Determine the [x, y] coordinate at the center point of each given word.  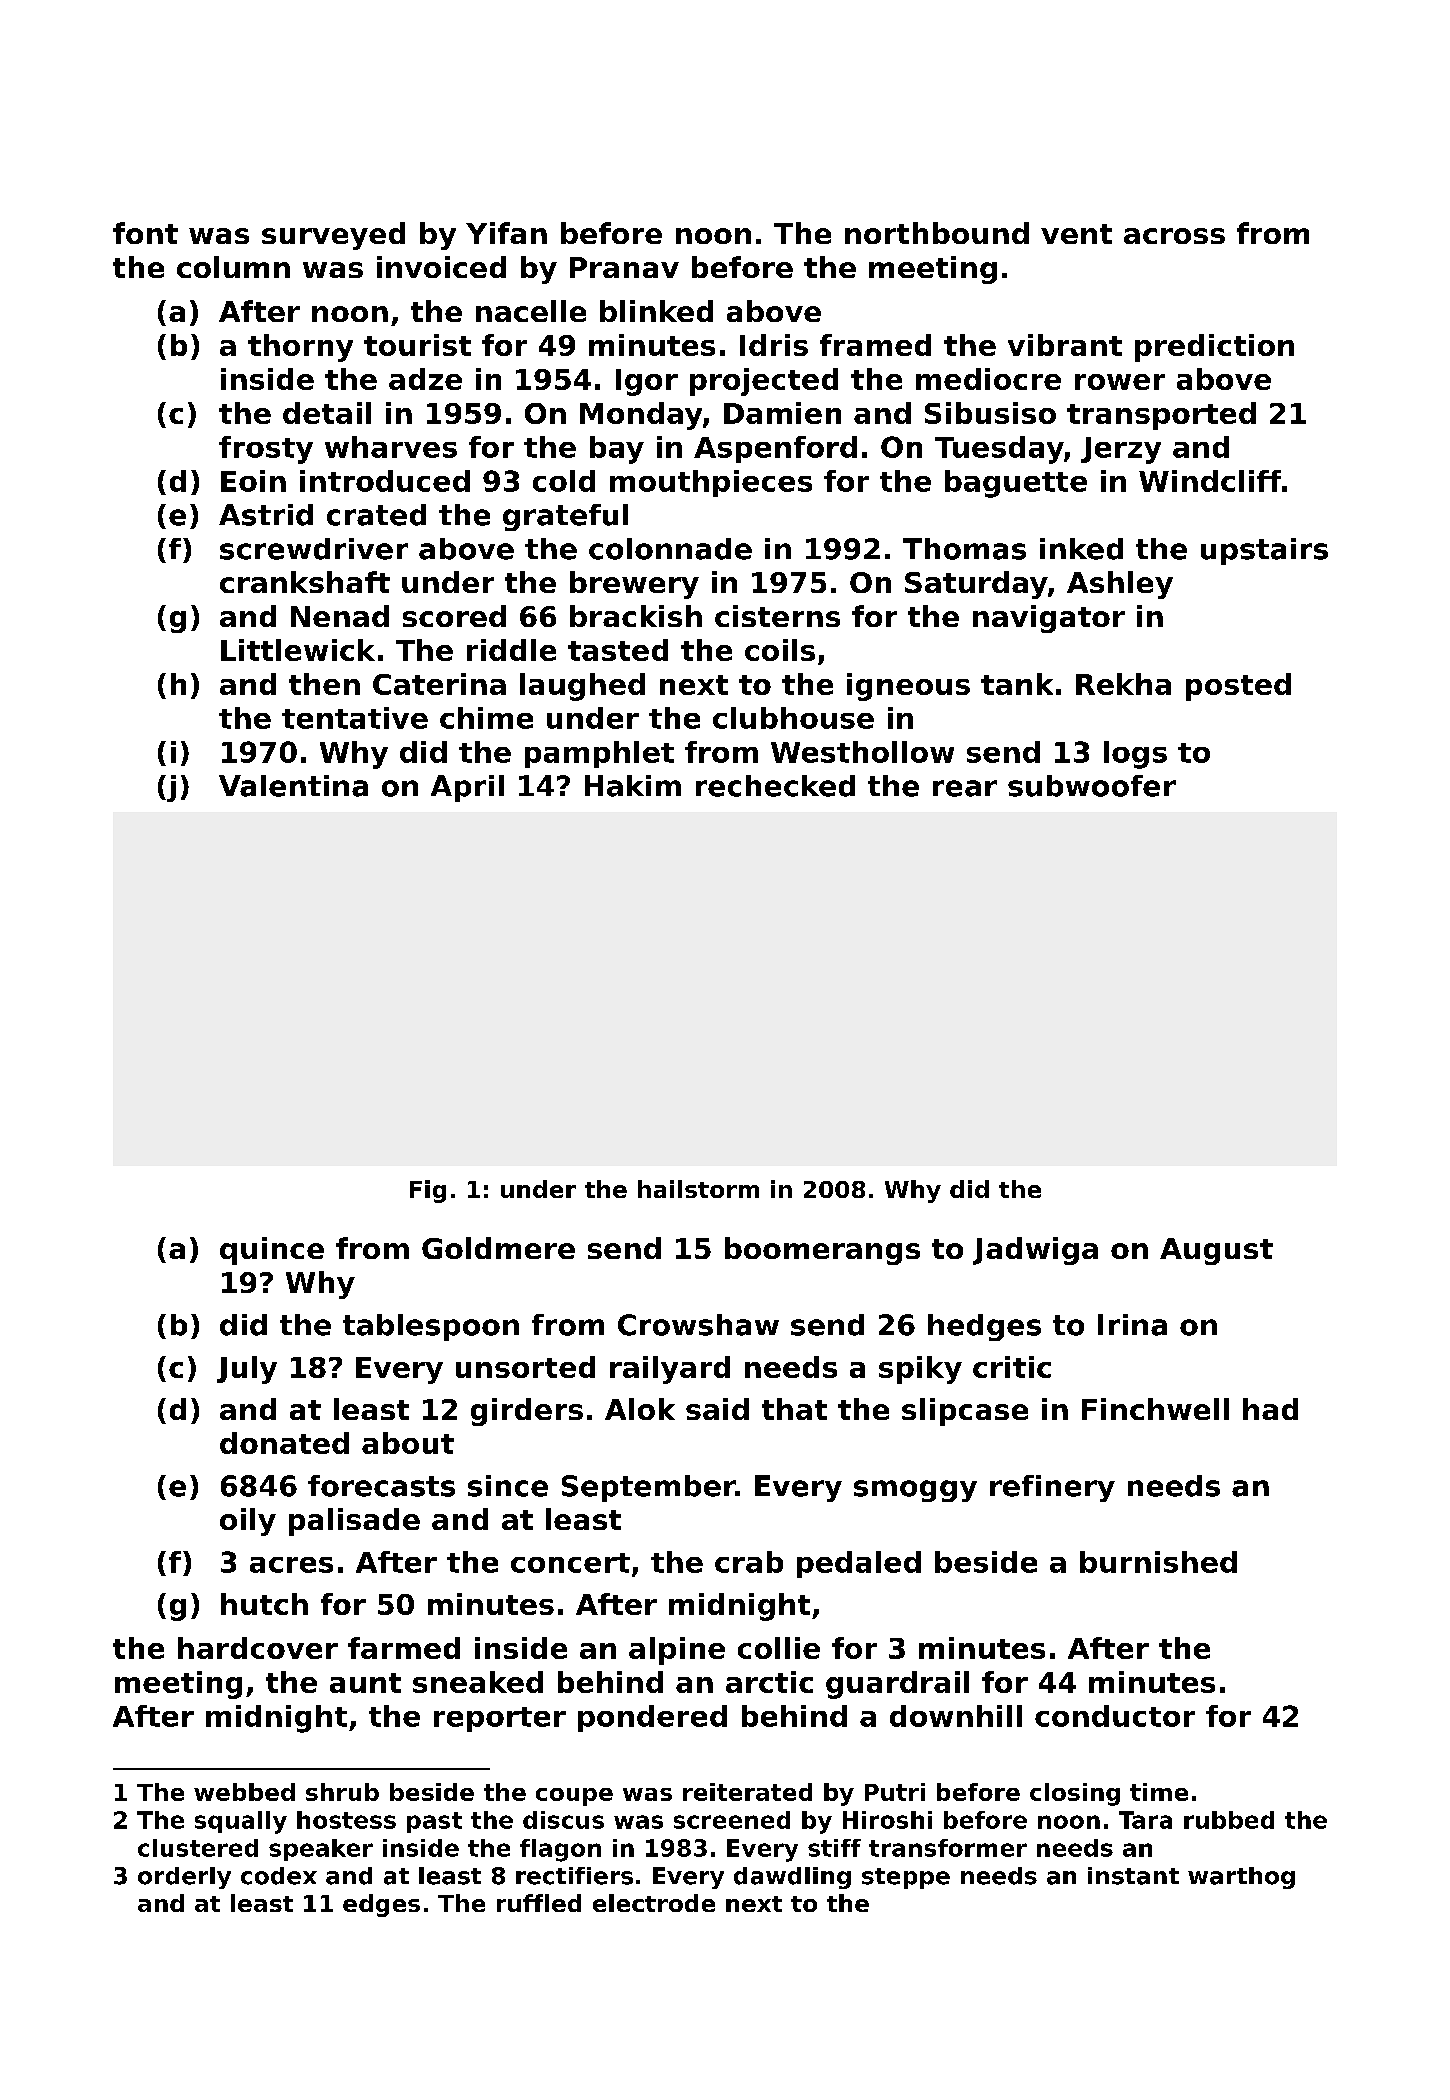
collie [779, 1648]
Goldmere [498, 1248]
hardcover [258, 1648]
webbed [244, 1792]
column [233, 267]
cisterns [777, 616]
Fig [428, 1191]
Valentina [293, 786]
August [1216, 1251]
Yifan [506, 233]
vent [1076, 234]
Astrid [266, 515]
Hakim [633, 786]
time [1159, 1792]
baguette [1016, 484]
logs [1135, 755]
